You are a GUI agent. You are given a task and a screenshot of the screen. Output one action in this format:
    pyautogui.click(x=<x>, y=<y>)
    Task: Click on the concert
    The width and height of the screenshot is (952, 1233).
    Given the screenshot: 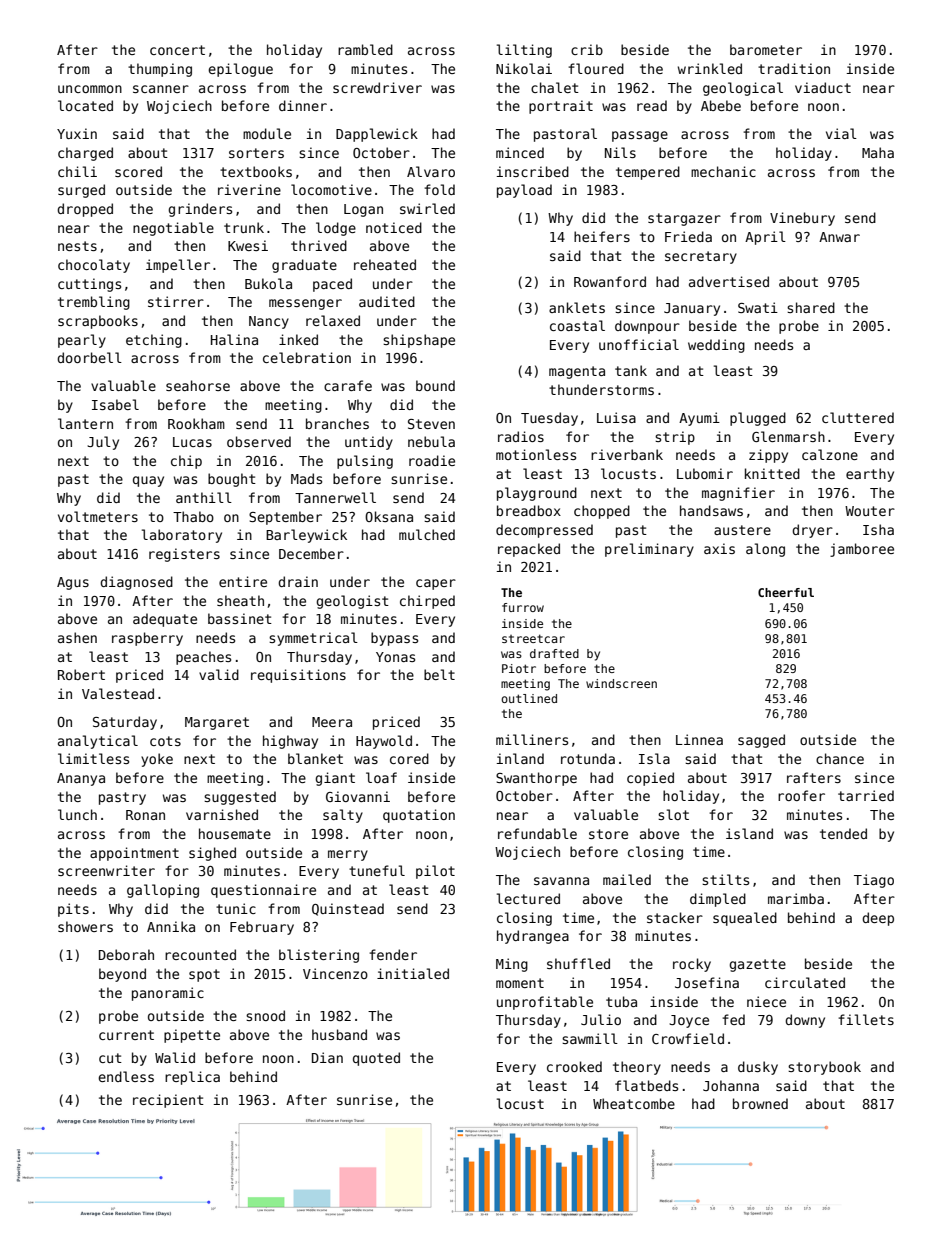 What is the action you would take?
    pyautogui.click(x=177, y=50)
